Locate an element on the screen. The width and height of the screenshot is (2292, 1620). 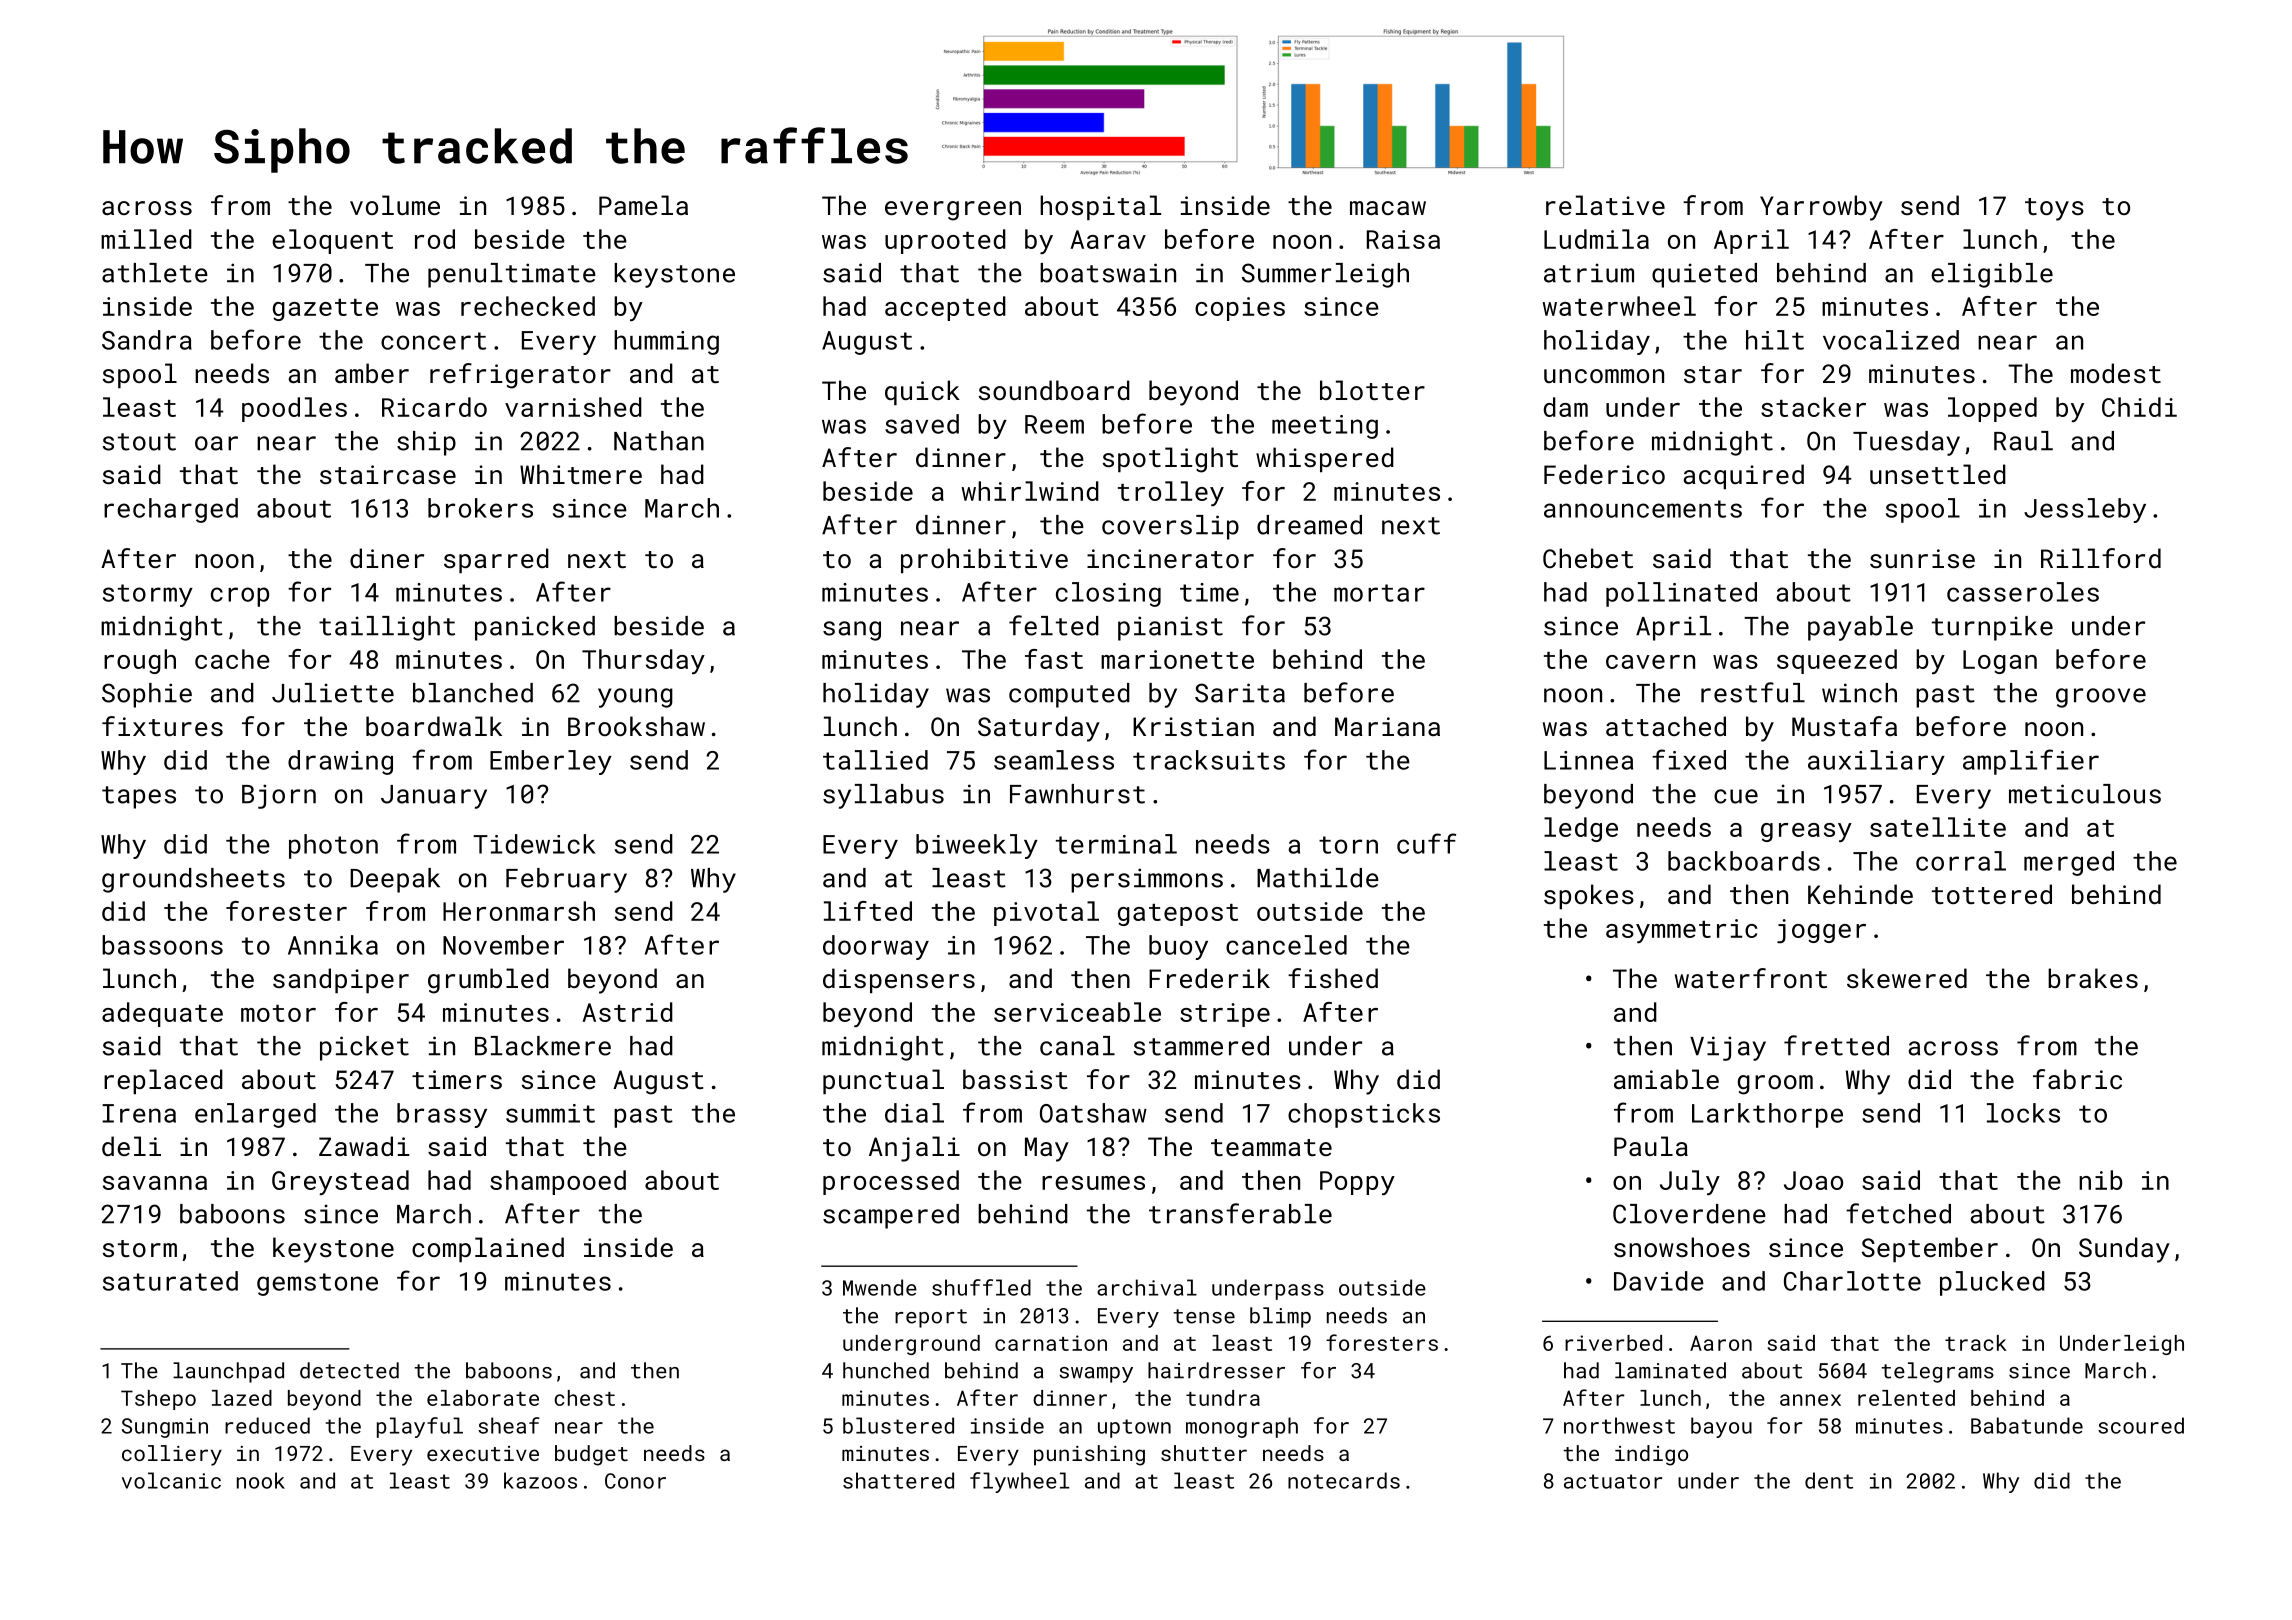
cache is located at coordinates (232, 659).
